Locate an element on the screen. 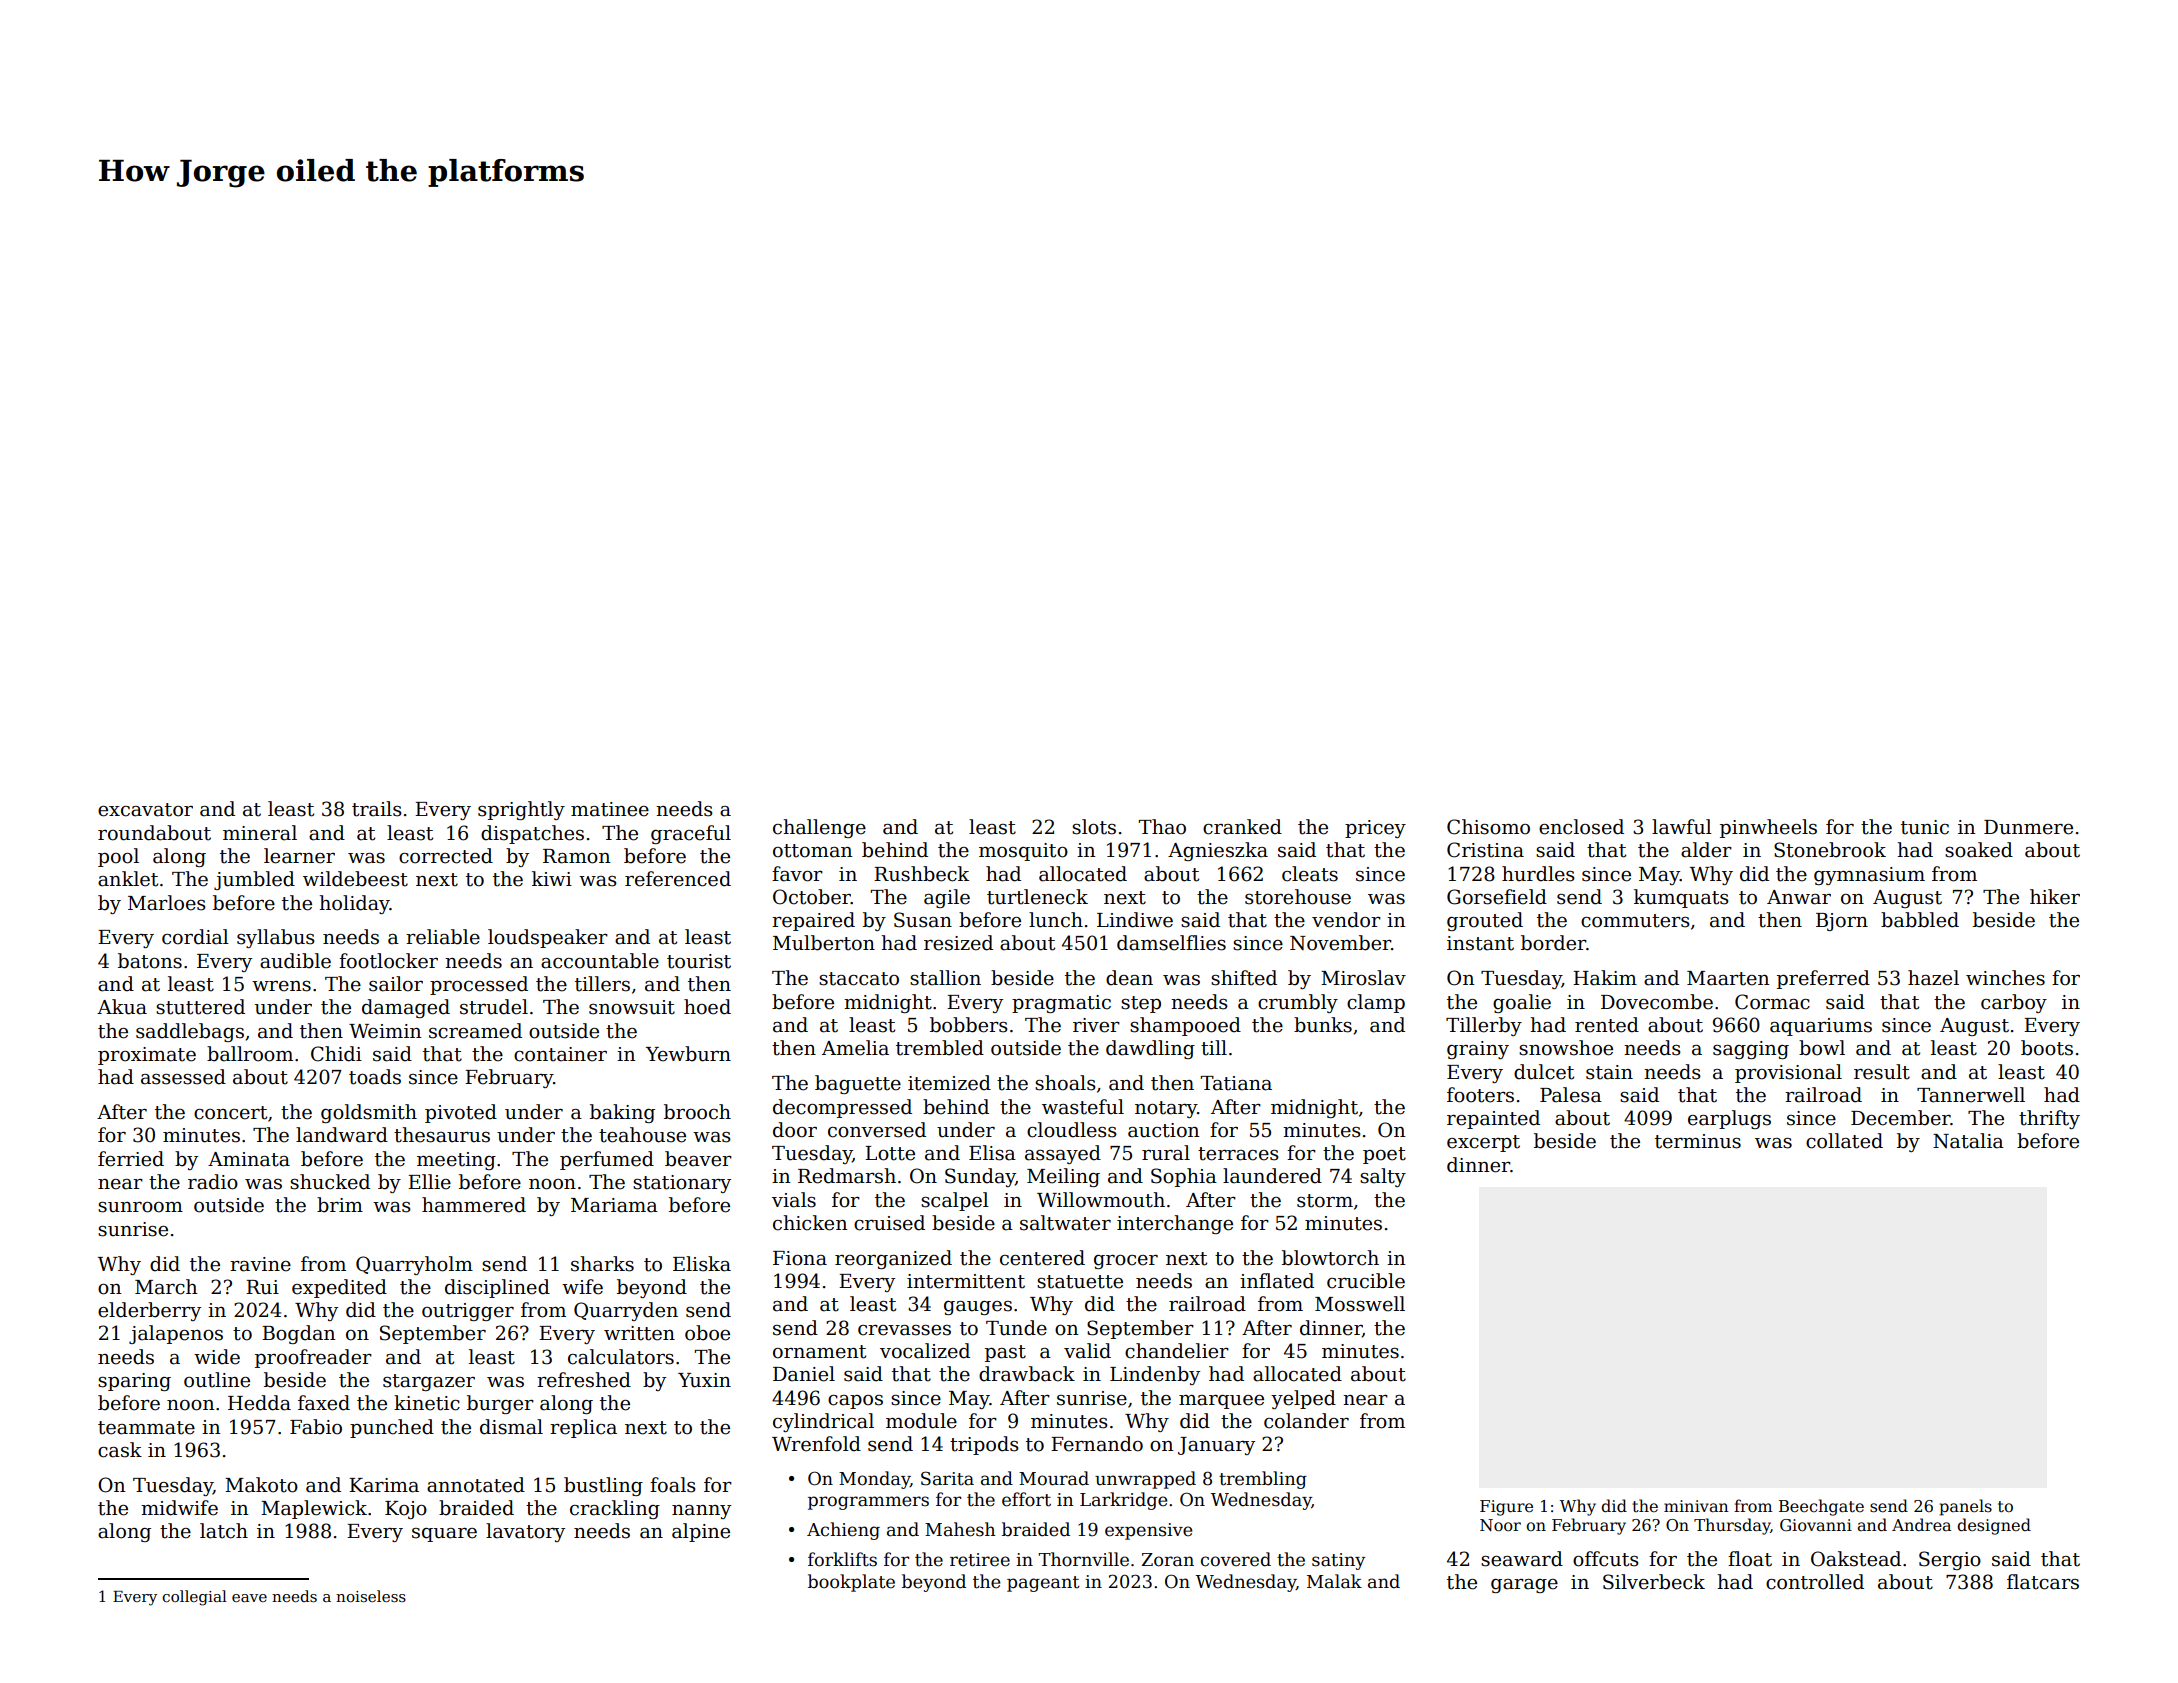 The width and height of the screenshot is (2178, 1683). cranked is located at coordinates (1242, 827).
